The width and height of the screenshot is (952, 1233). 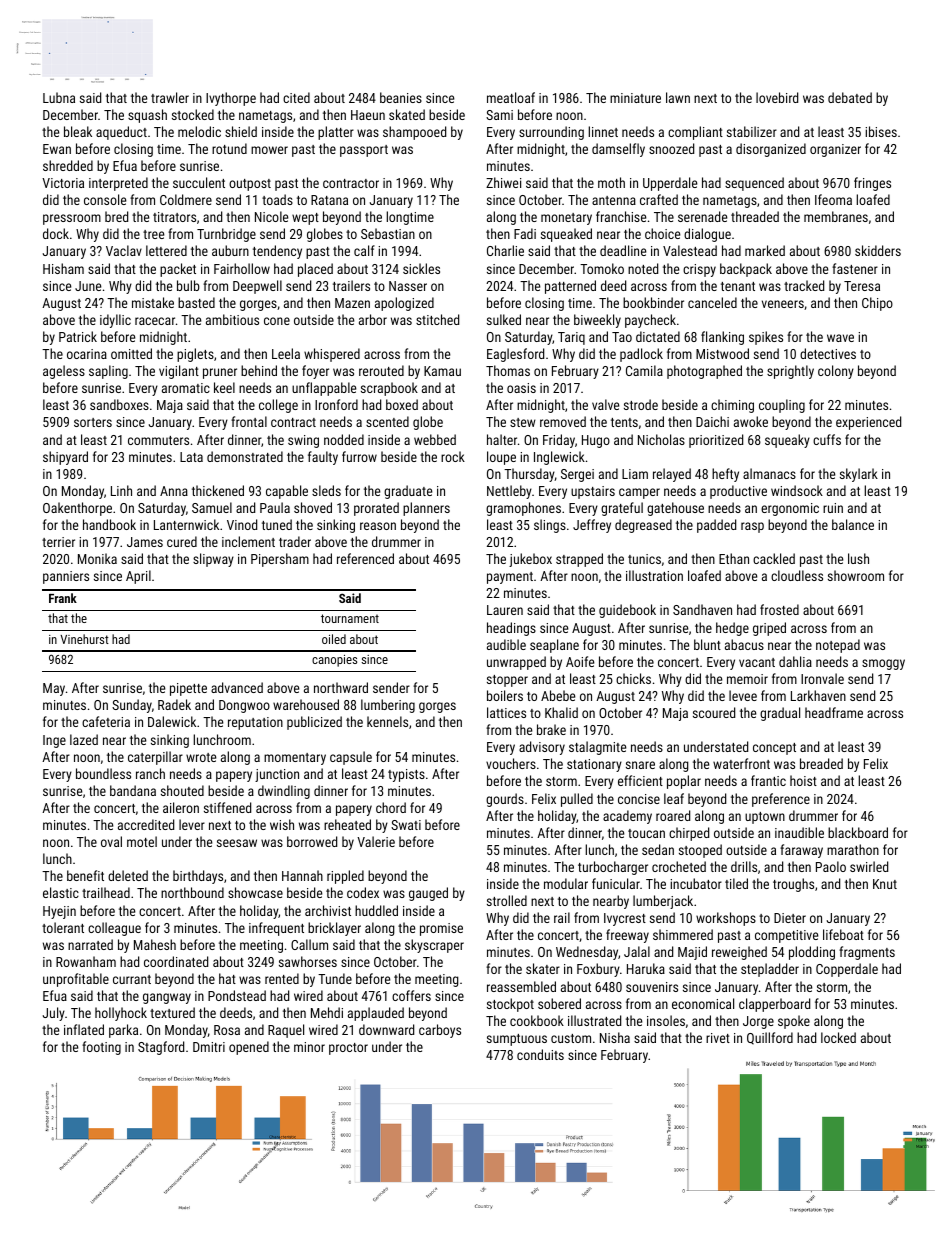 I want to click on paycheck, so click(x=650, y=321).
